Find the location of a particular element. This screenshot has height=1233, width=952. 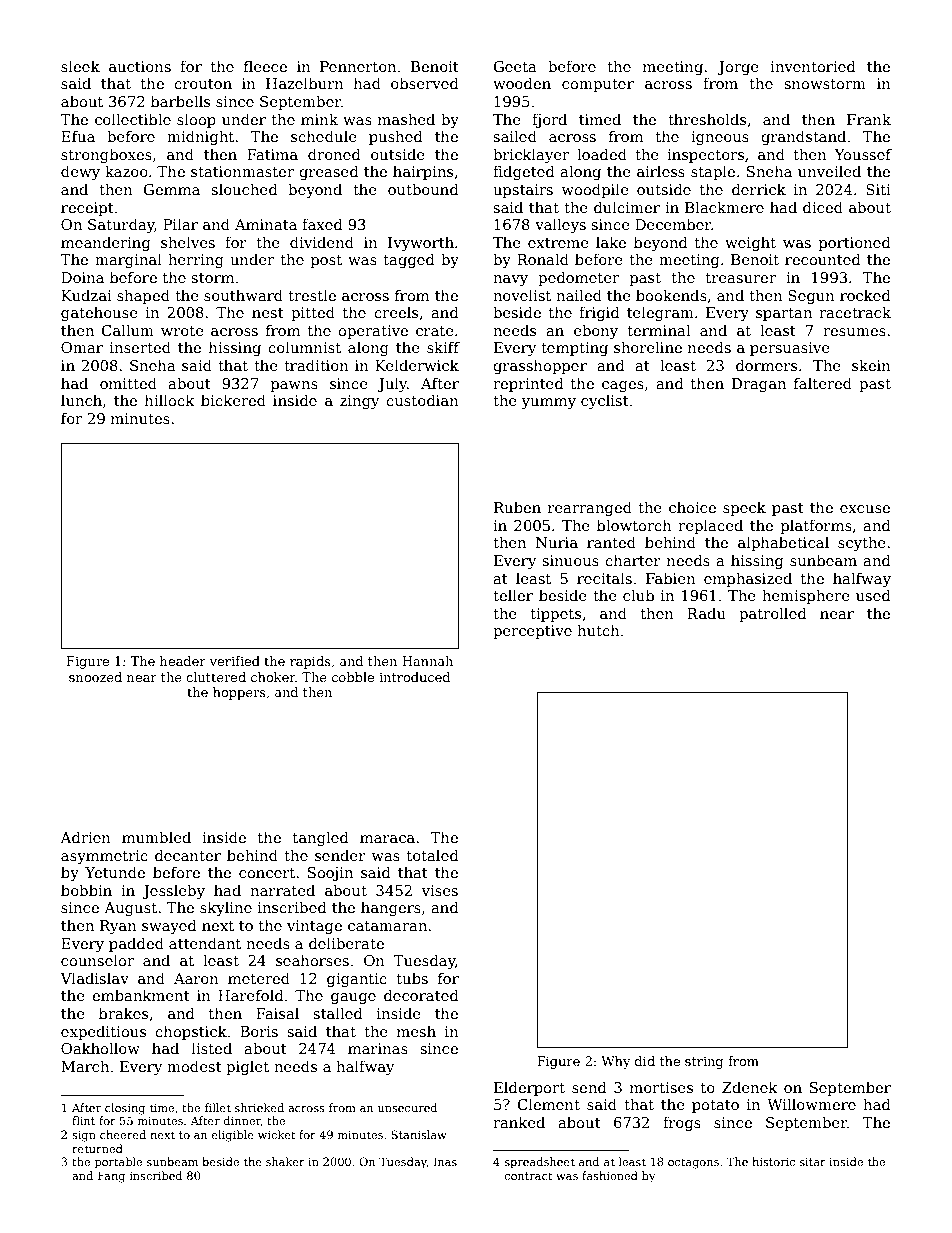

Efua is located at coordinates (78, 136).
